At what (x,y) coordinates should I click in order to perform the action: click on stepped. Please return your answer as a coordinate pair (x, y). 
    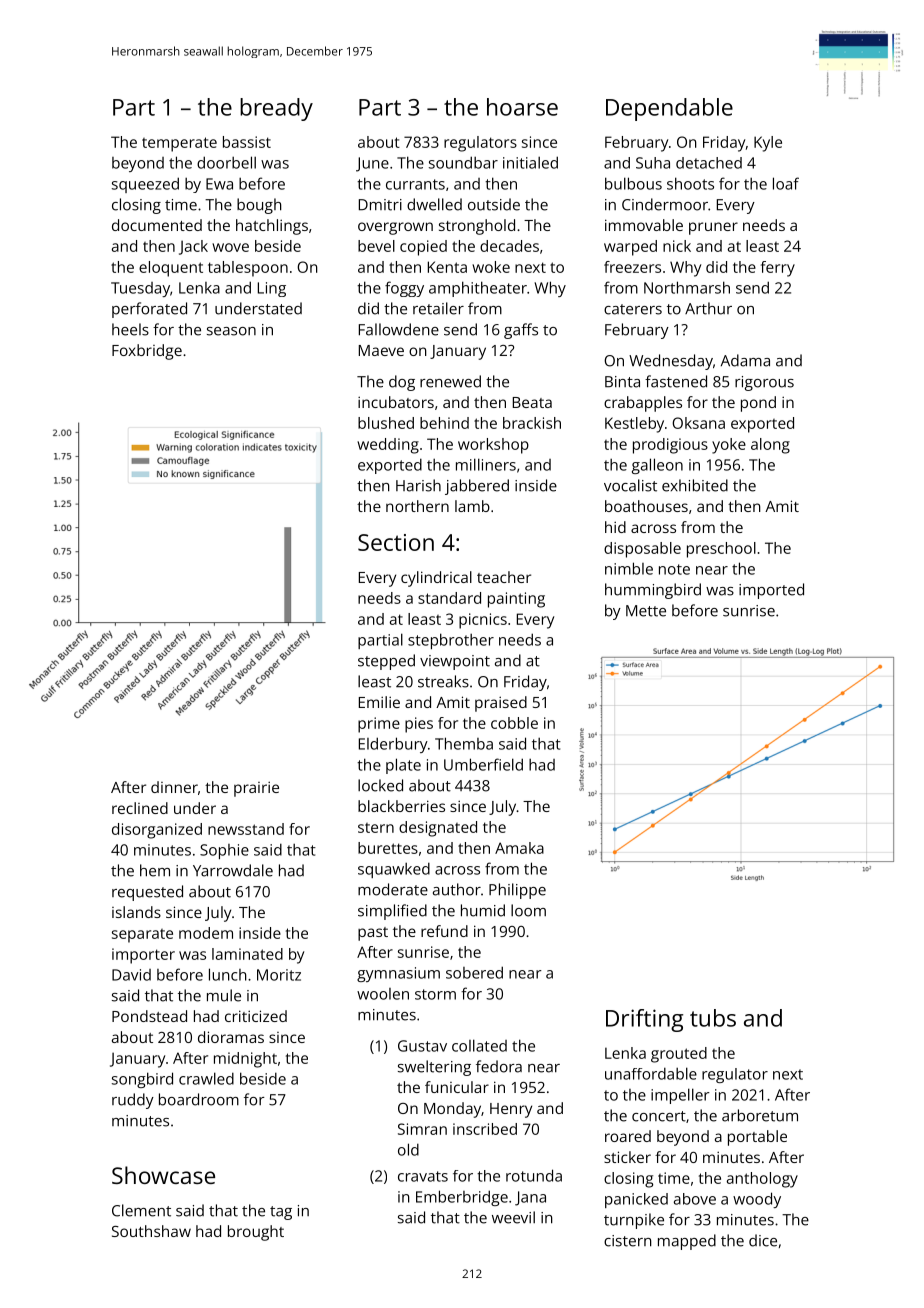
    Looking at the image, I should click on (386, 662).
